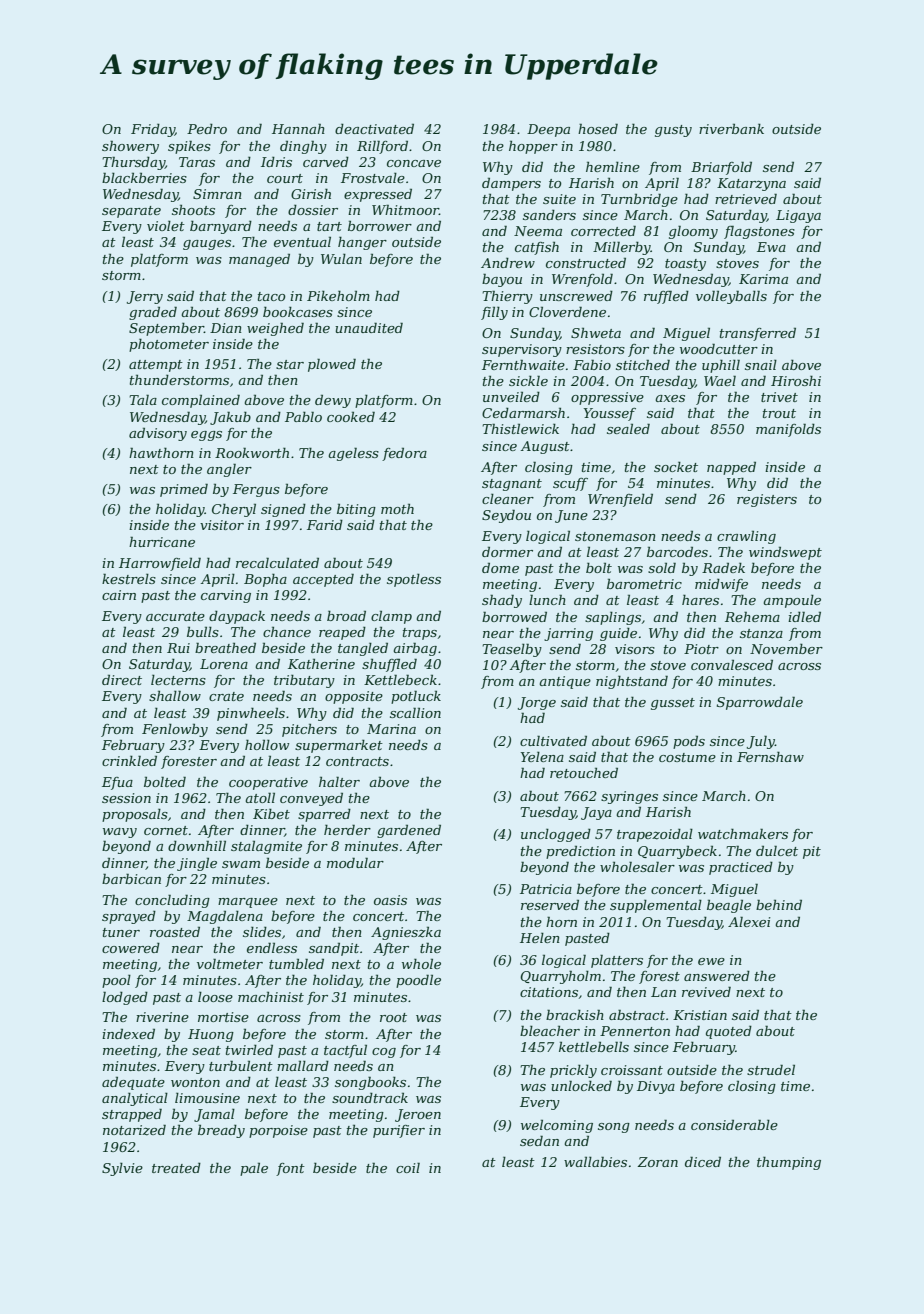 This screenshot has height=1314, width=924. What do you see at coordinates (259, 260) in the screenshot?
I see `managed` at bounding box center [259, 260].
